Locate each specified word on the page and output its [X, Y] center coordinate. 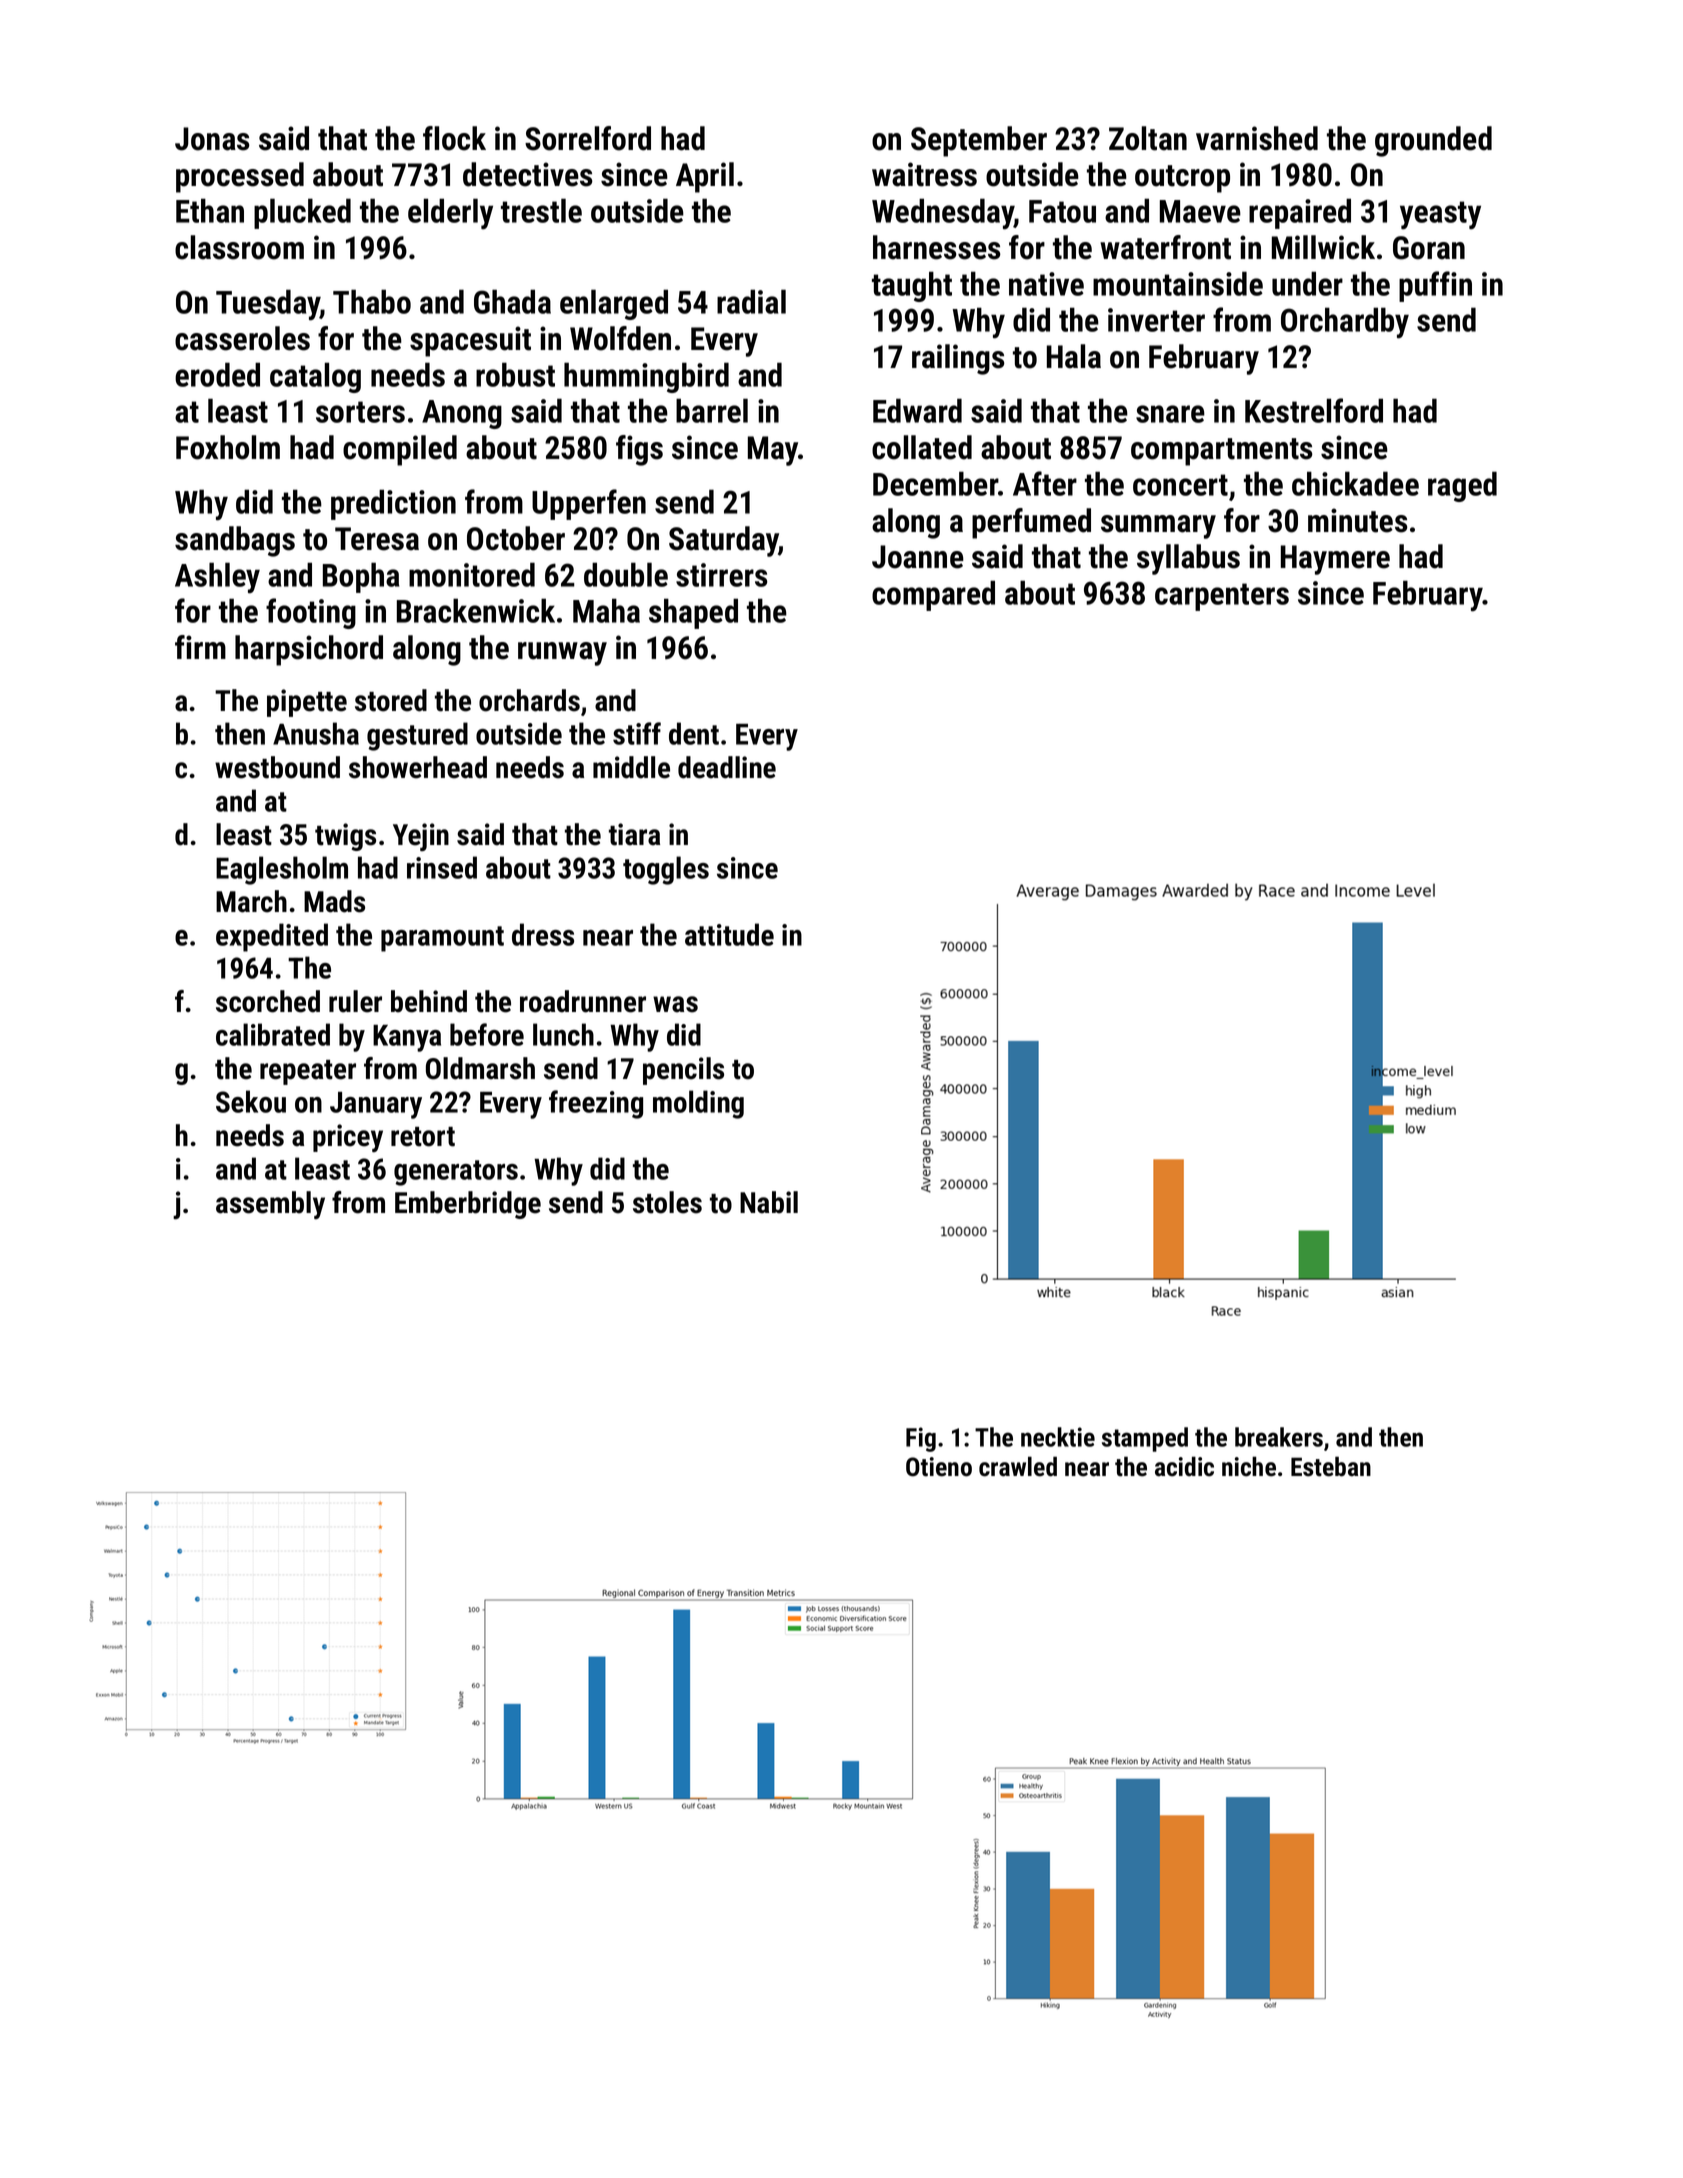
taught [912, 286]
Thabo [372, 301]
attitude [729, 934]
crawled [1018, 1466]
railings [958, 359]
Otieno [939, 1467]
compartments [1222, 452]
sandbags [235, 541]
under [1307, 283]
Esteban [1331, 1466]
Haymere [1335, 560]
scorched [268, 1001]
